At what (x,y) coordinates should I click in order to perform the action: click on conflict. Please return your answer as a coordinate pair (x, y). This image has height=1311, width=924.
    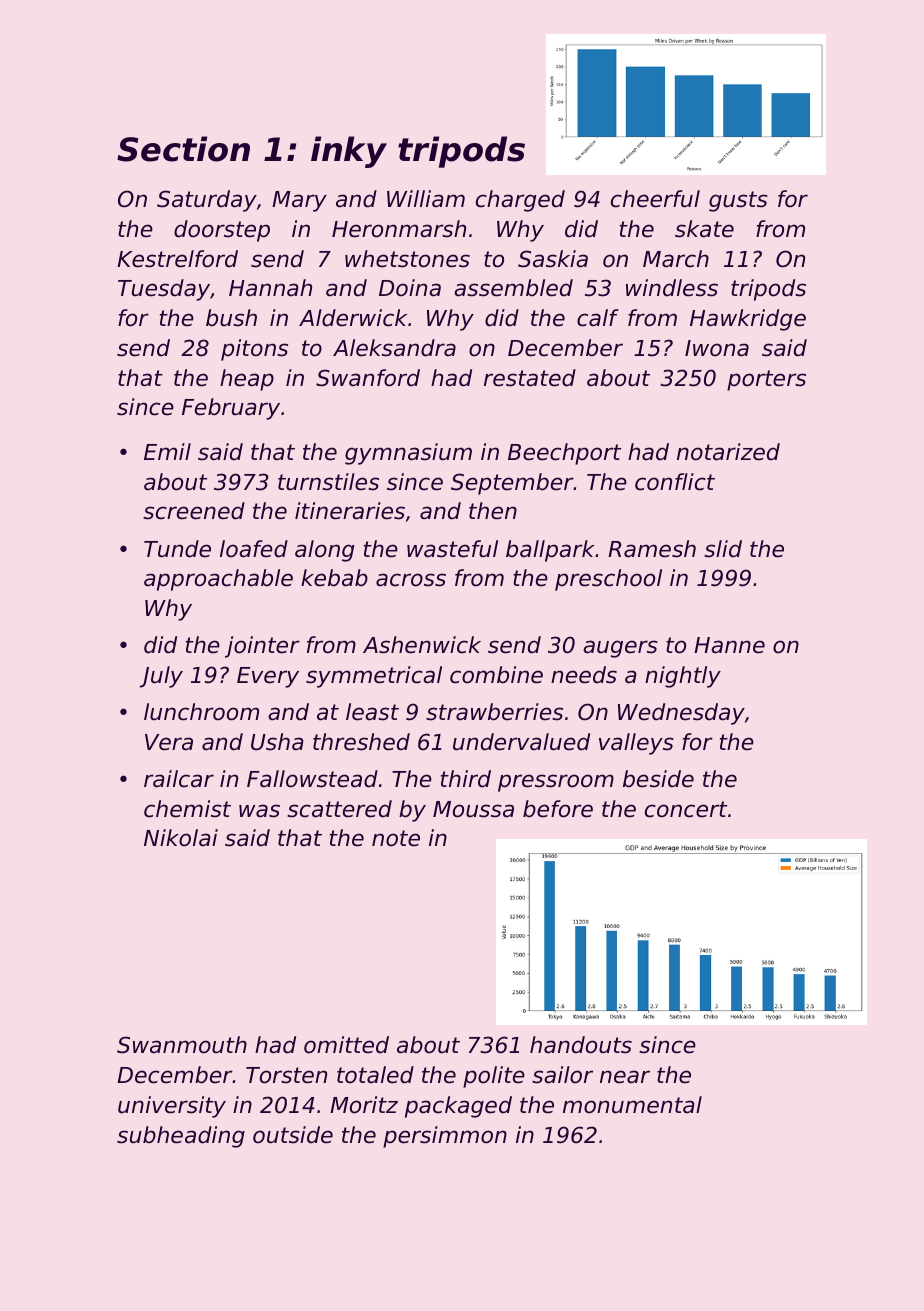
    Looking at the image, I should click on (675, 482).
